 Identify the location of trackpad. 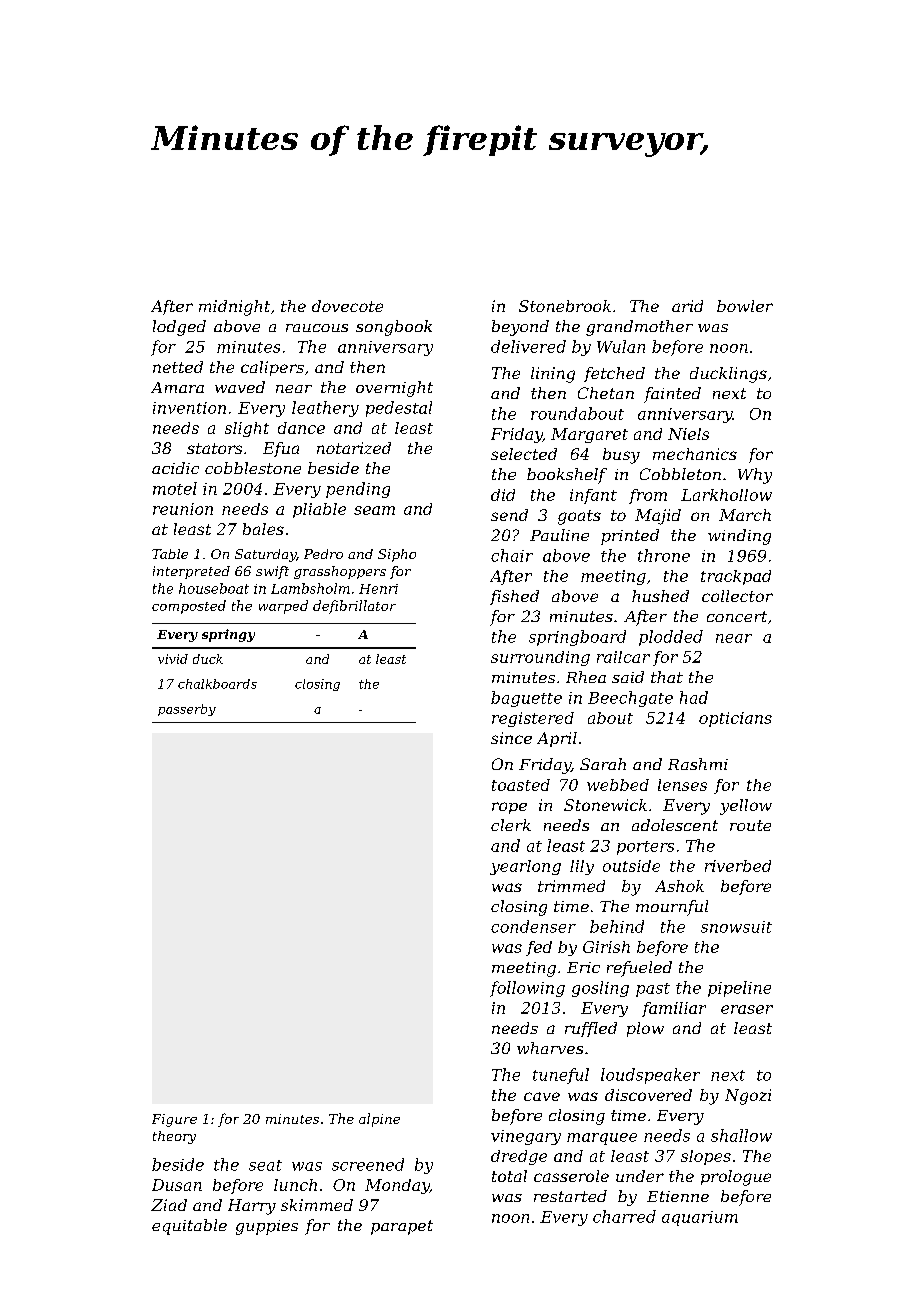
(736, 577).
